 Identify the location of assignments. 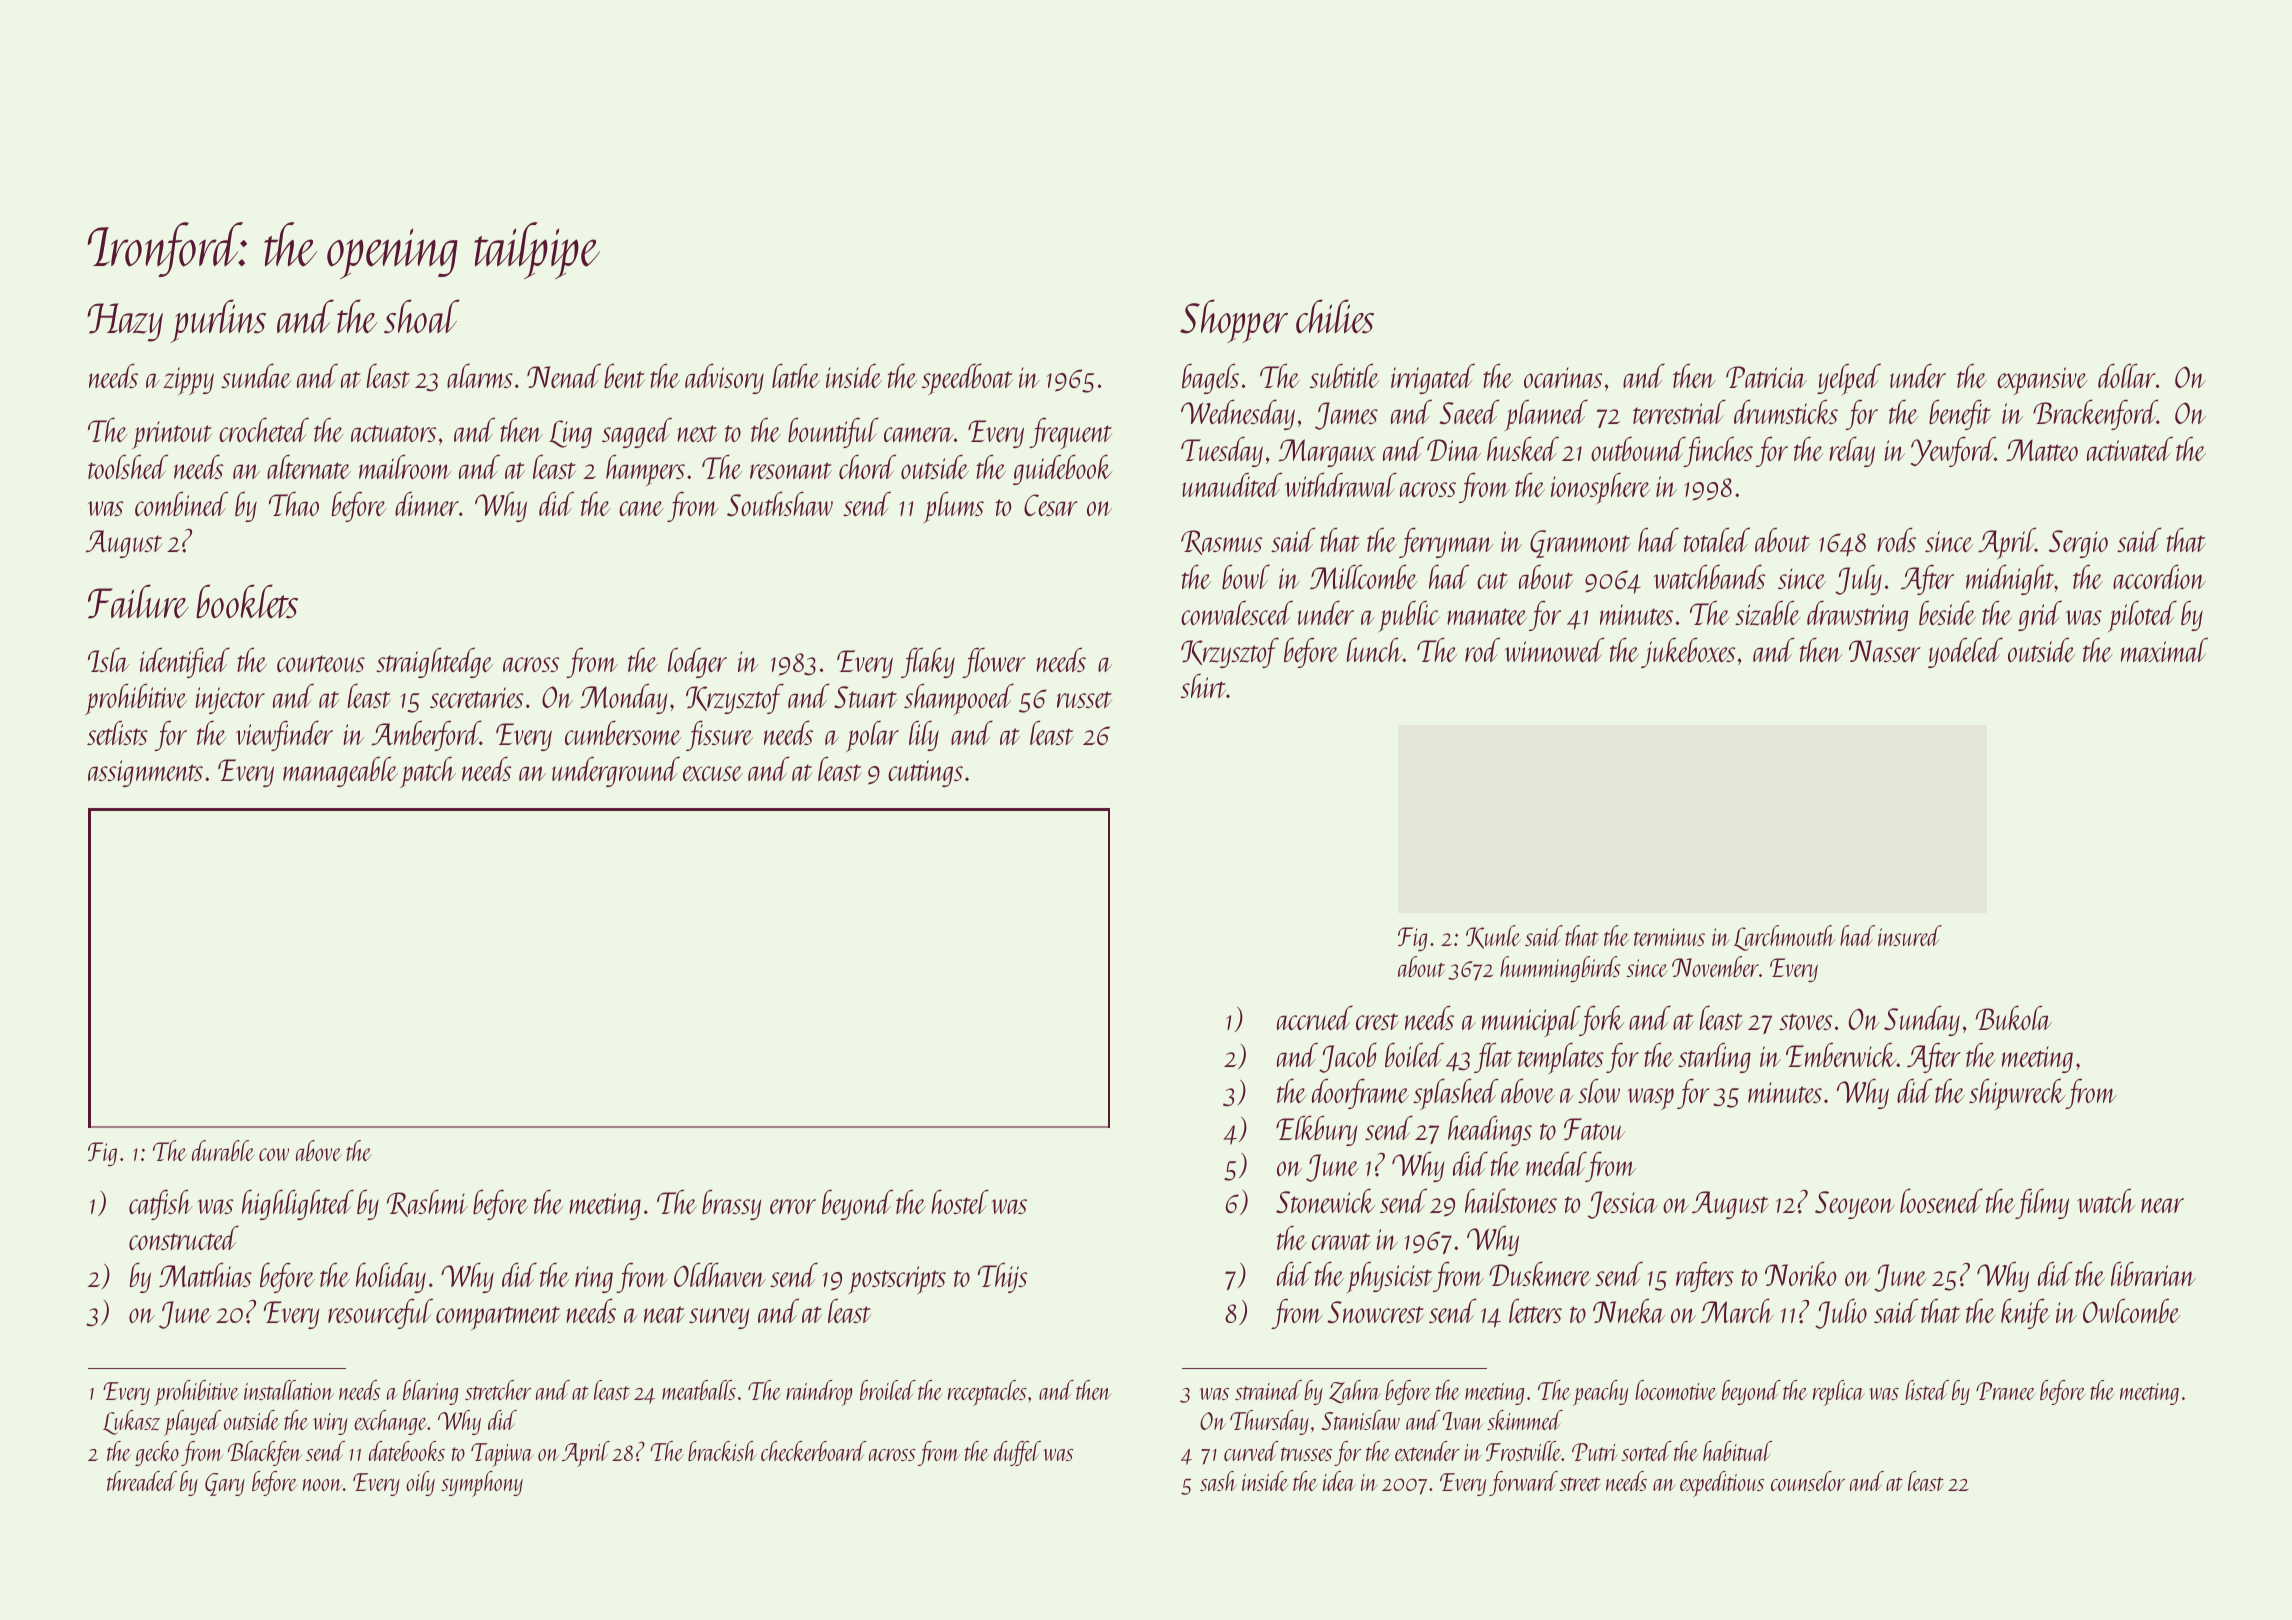
(145, 773).
